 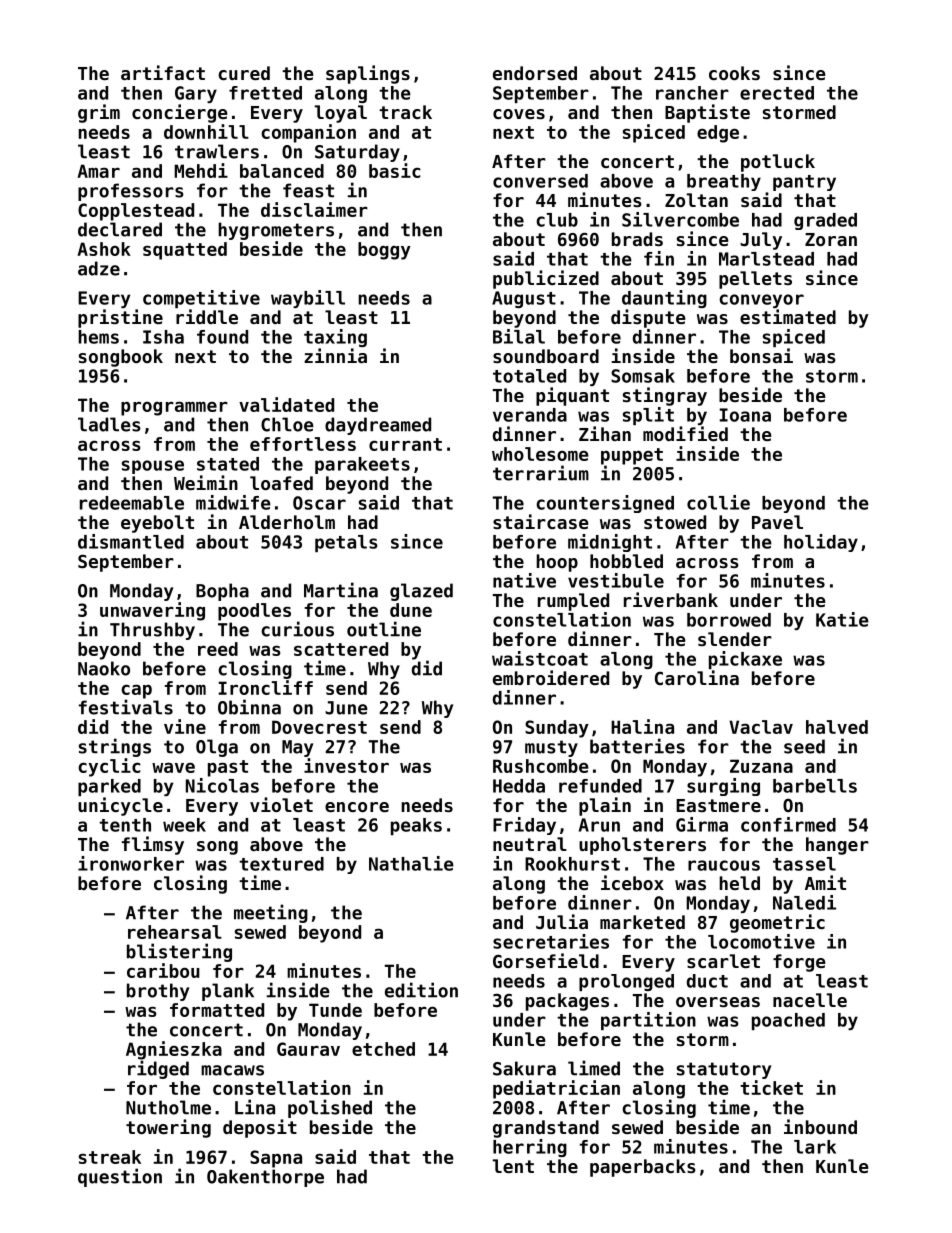 What do you see at coordinates (405, 112) in the page?
I see `track` at bounding box center [405, 112].
